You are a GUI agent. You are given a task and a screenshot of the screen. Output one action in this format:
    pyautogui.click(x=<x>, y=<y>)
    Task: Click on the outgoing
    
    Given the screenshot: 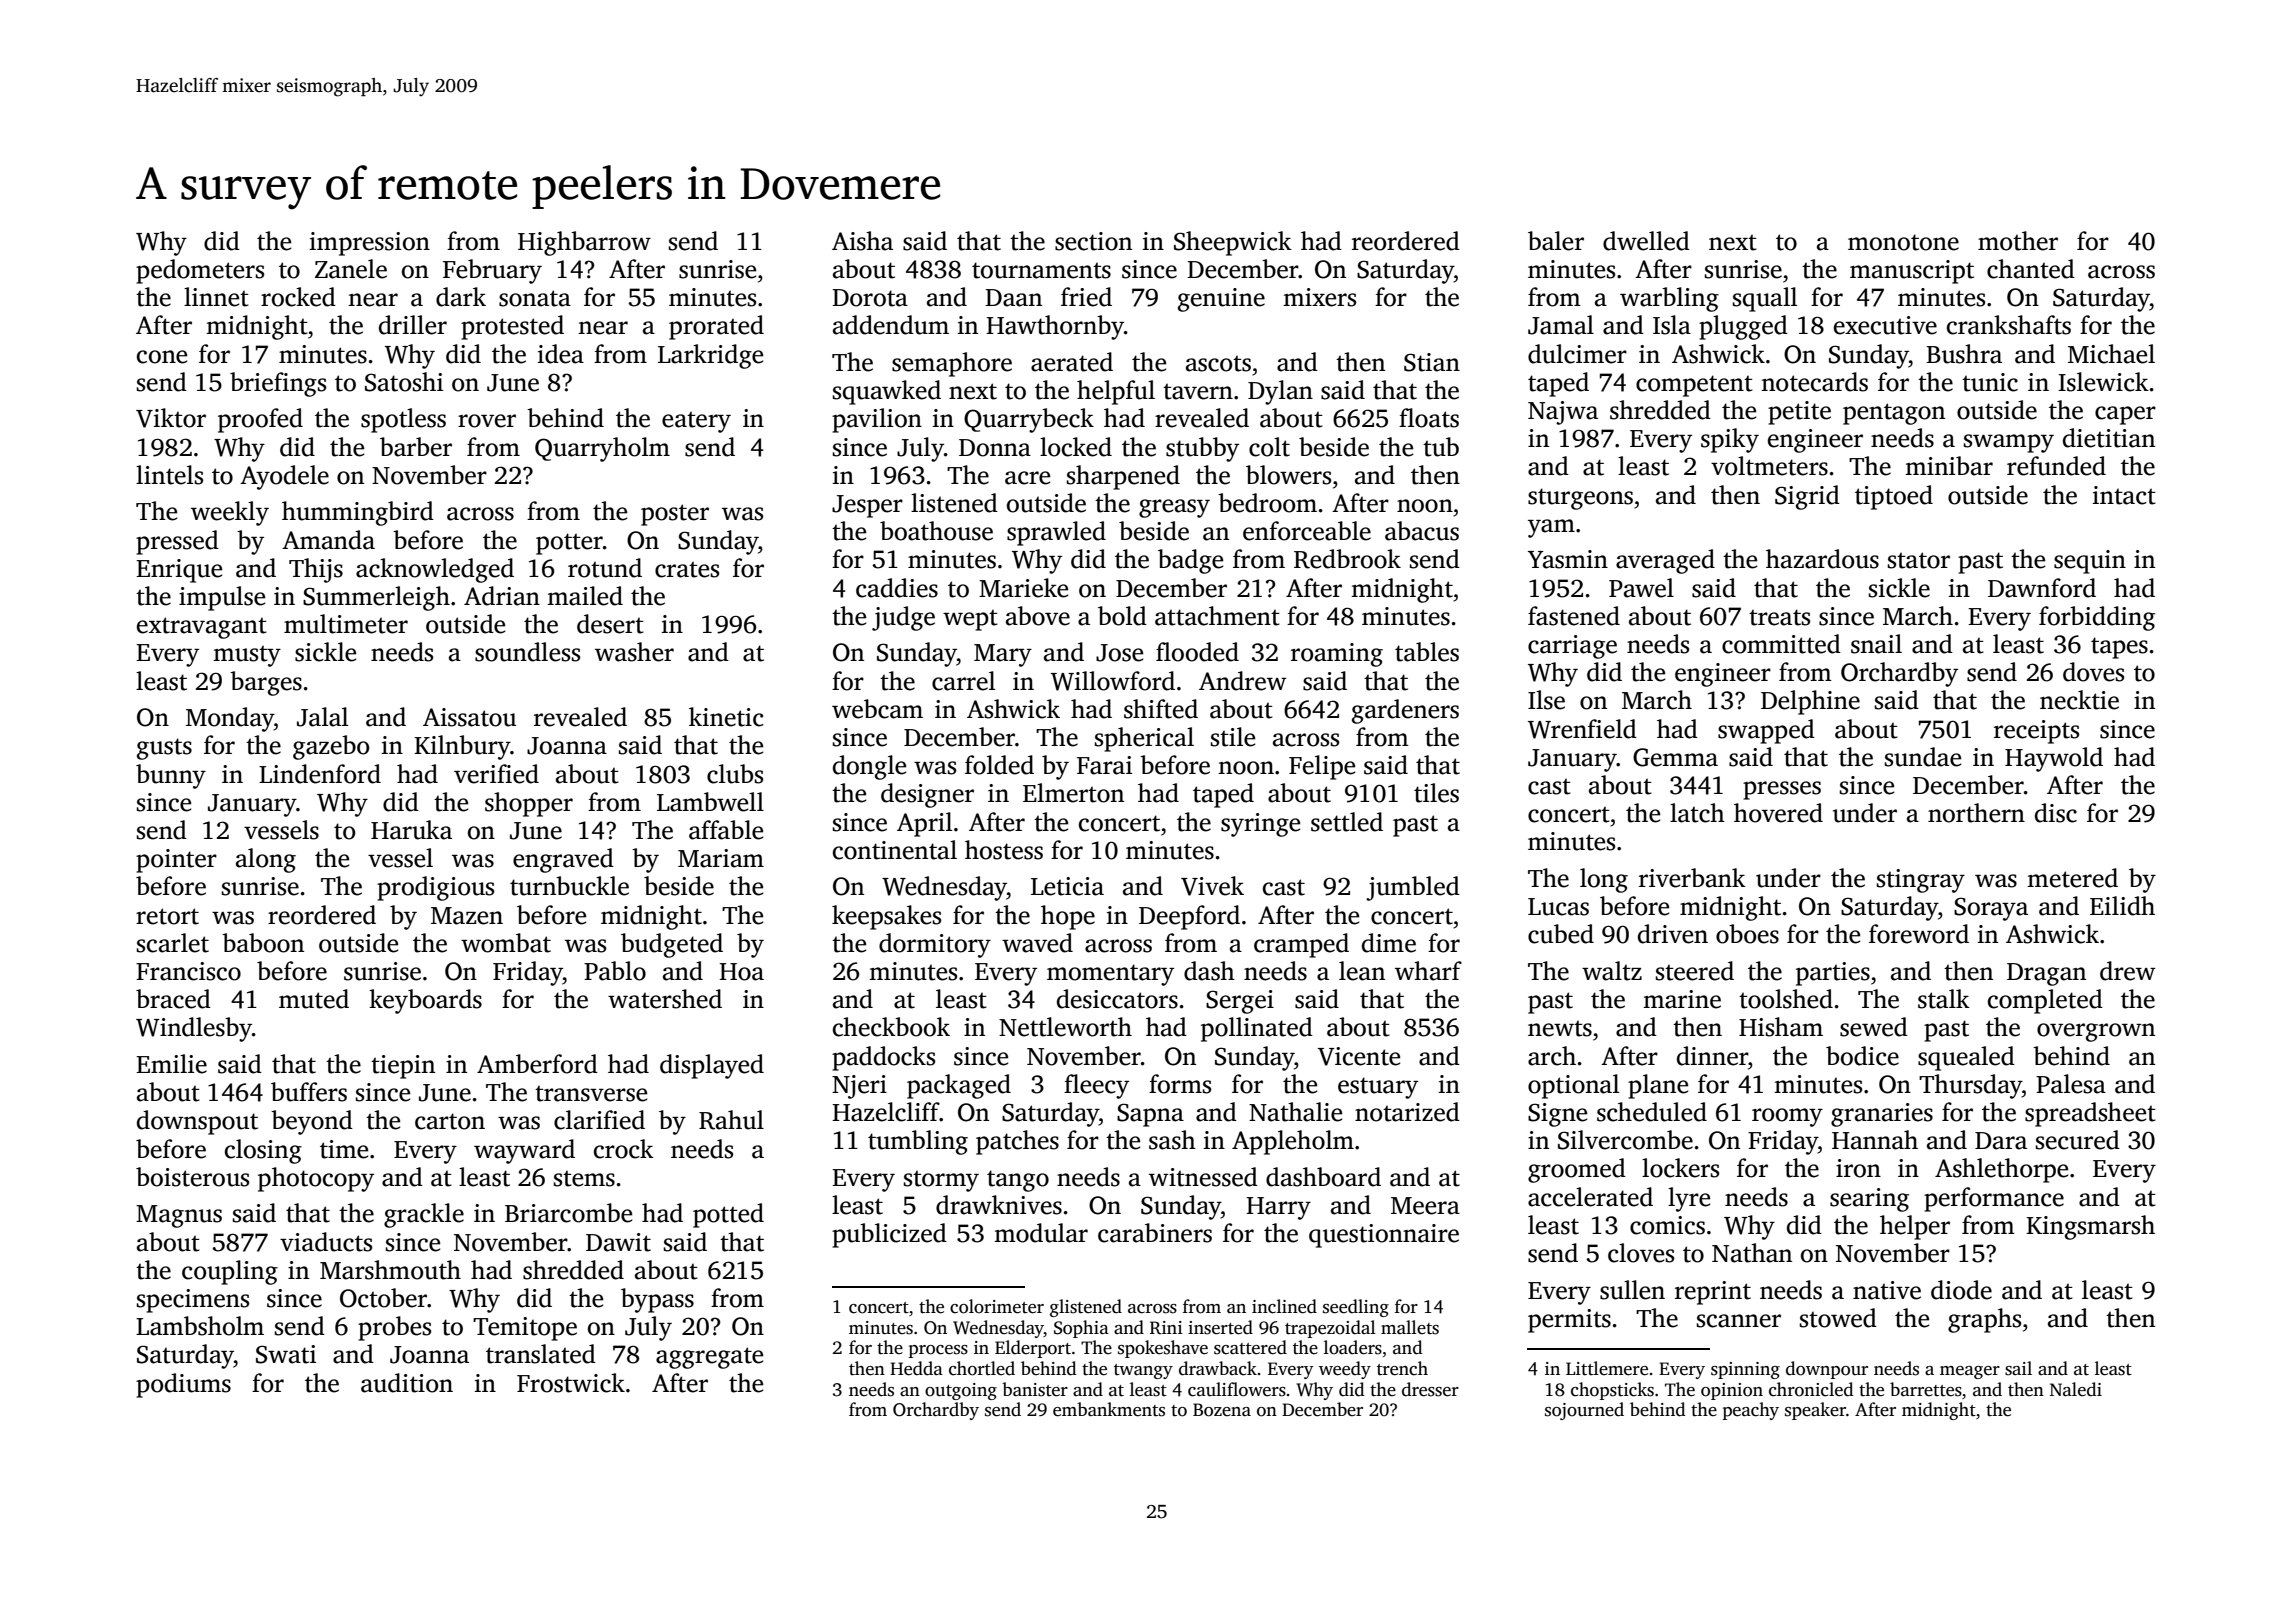 What is the action you would take?
    pyautogui.click(x=961, y=1391)
